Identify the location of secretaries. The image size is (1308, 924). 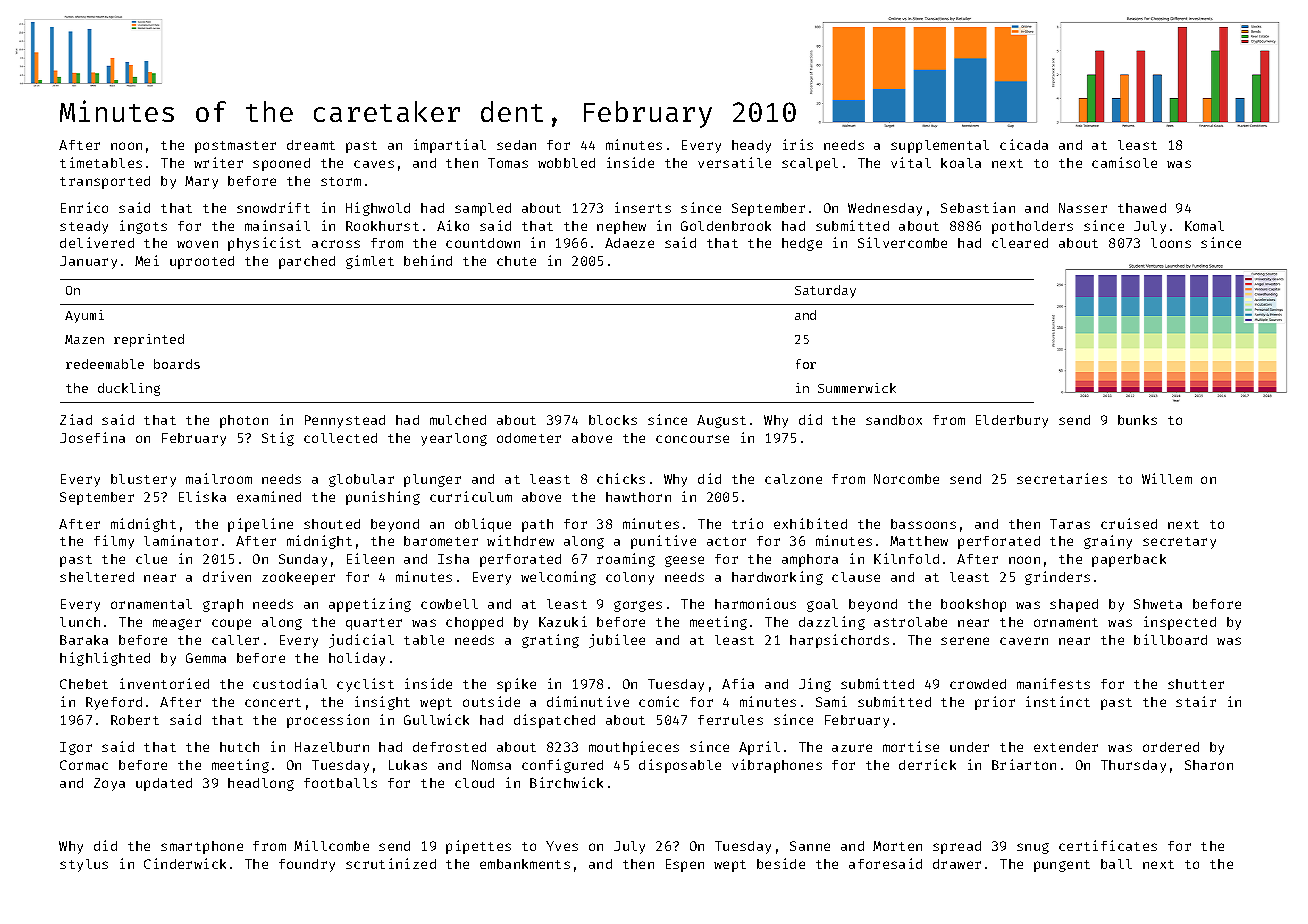
(1062, 478).
